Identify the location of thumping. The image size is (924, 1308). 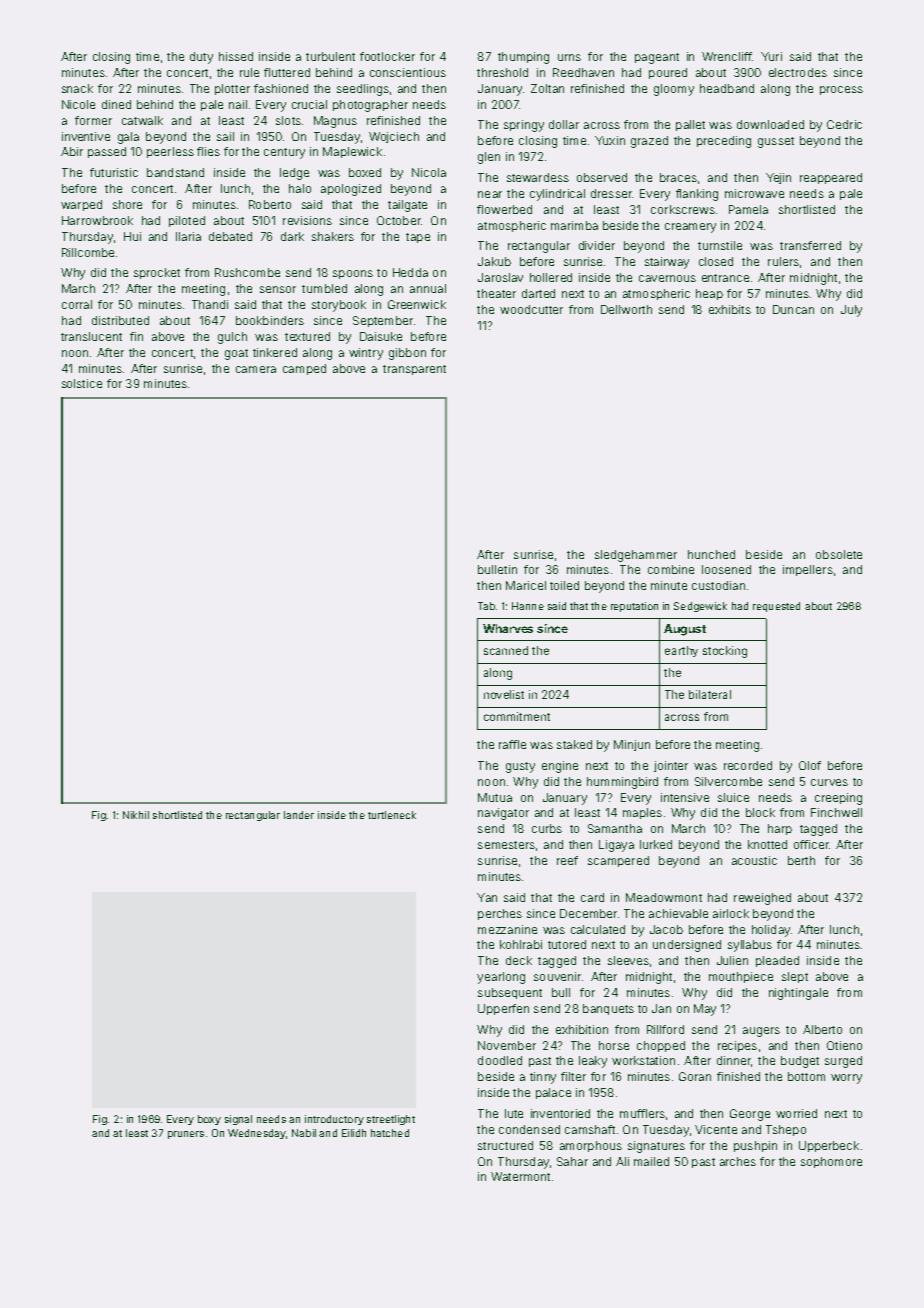
(523, 58).
